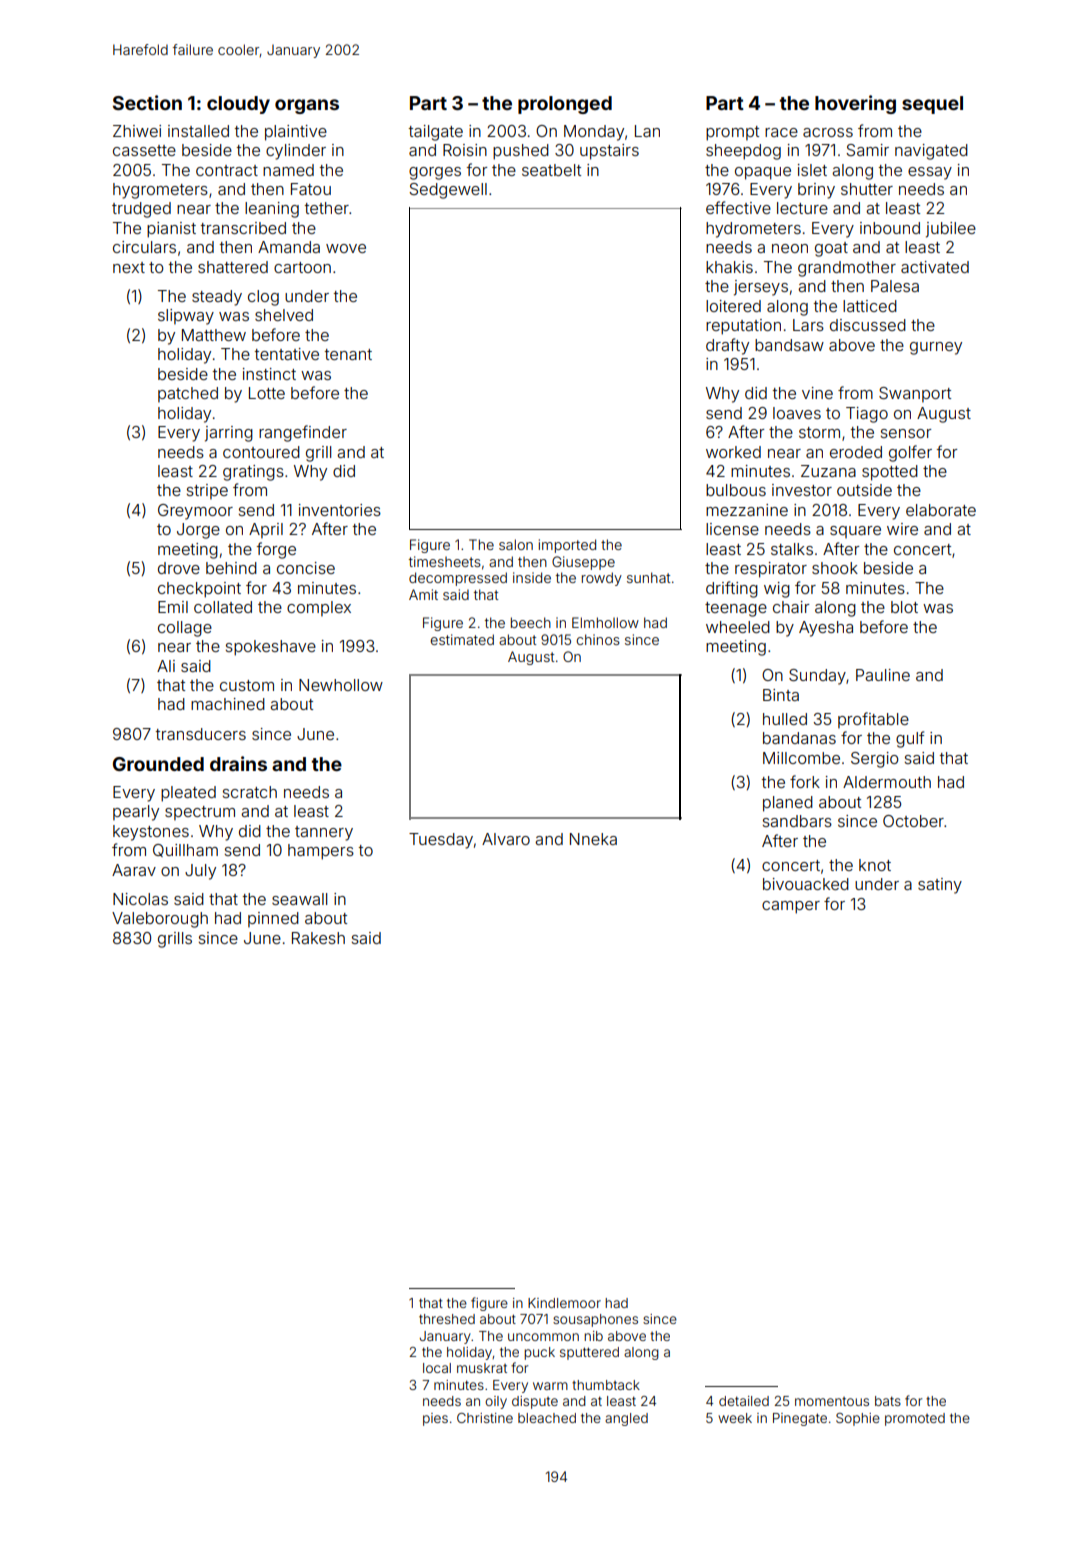 The width and height of the screenshot is (1090, 1542). I want to click on knot, so click(875, 865).
